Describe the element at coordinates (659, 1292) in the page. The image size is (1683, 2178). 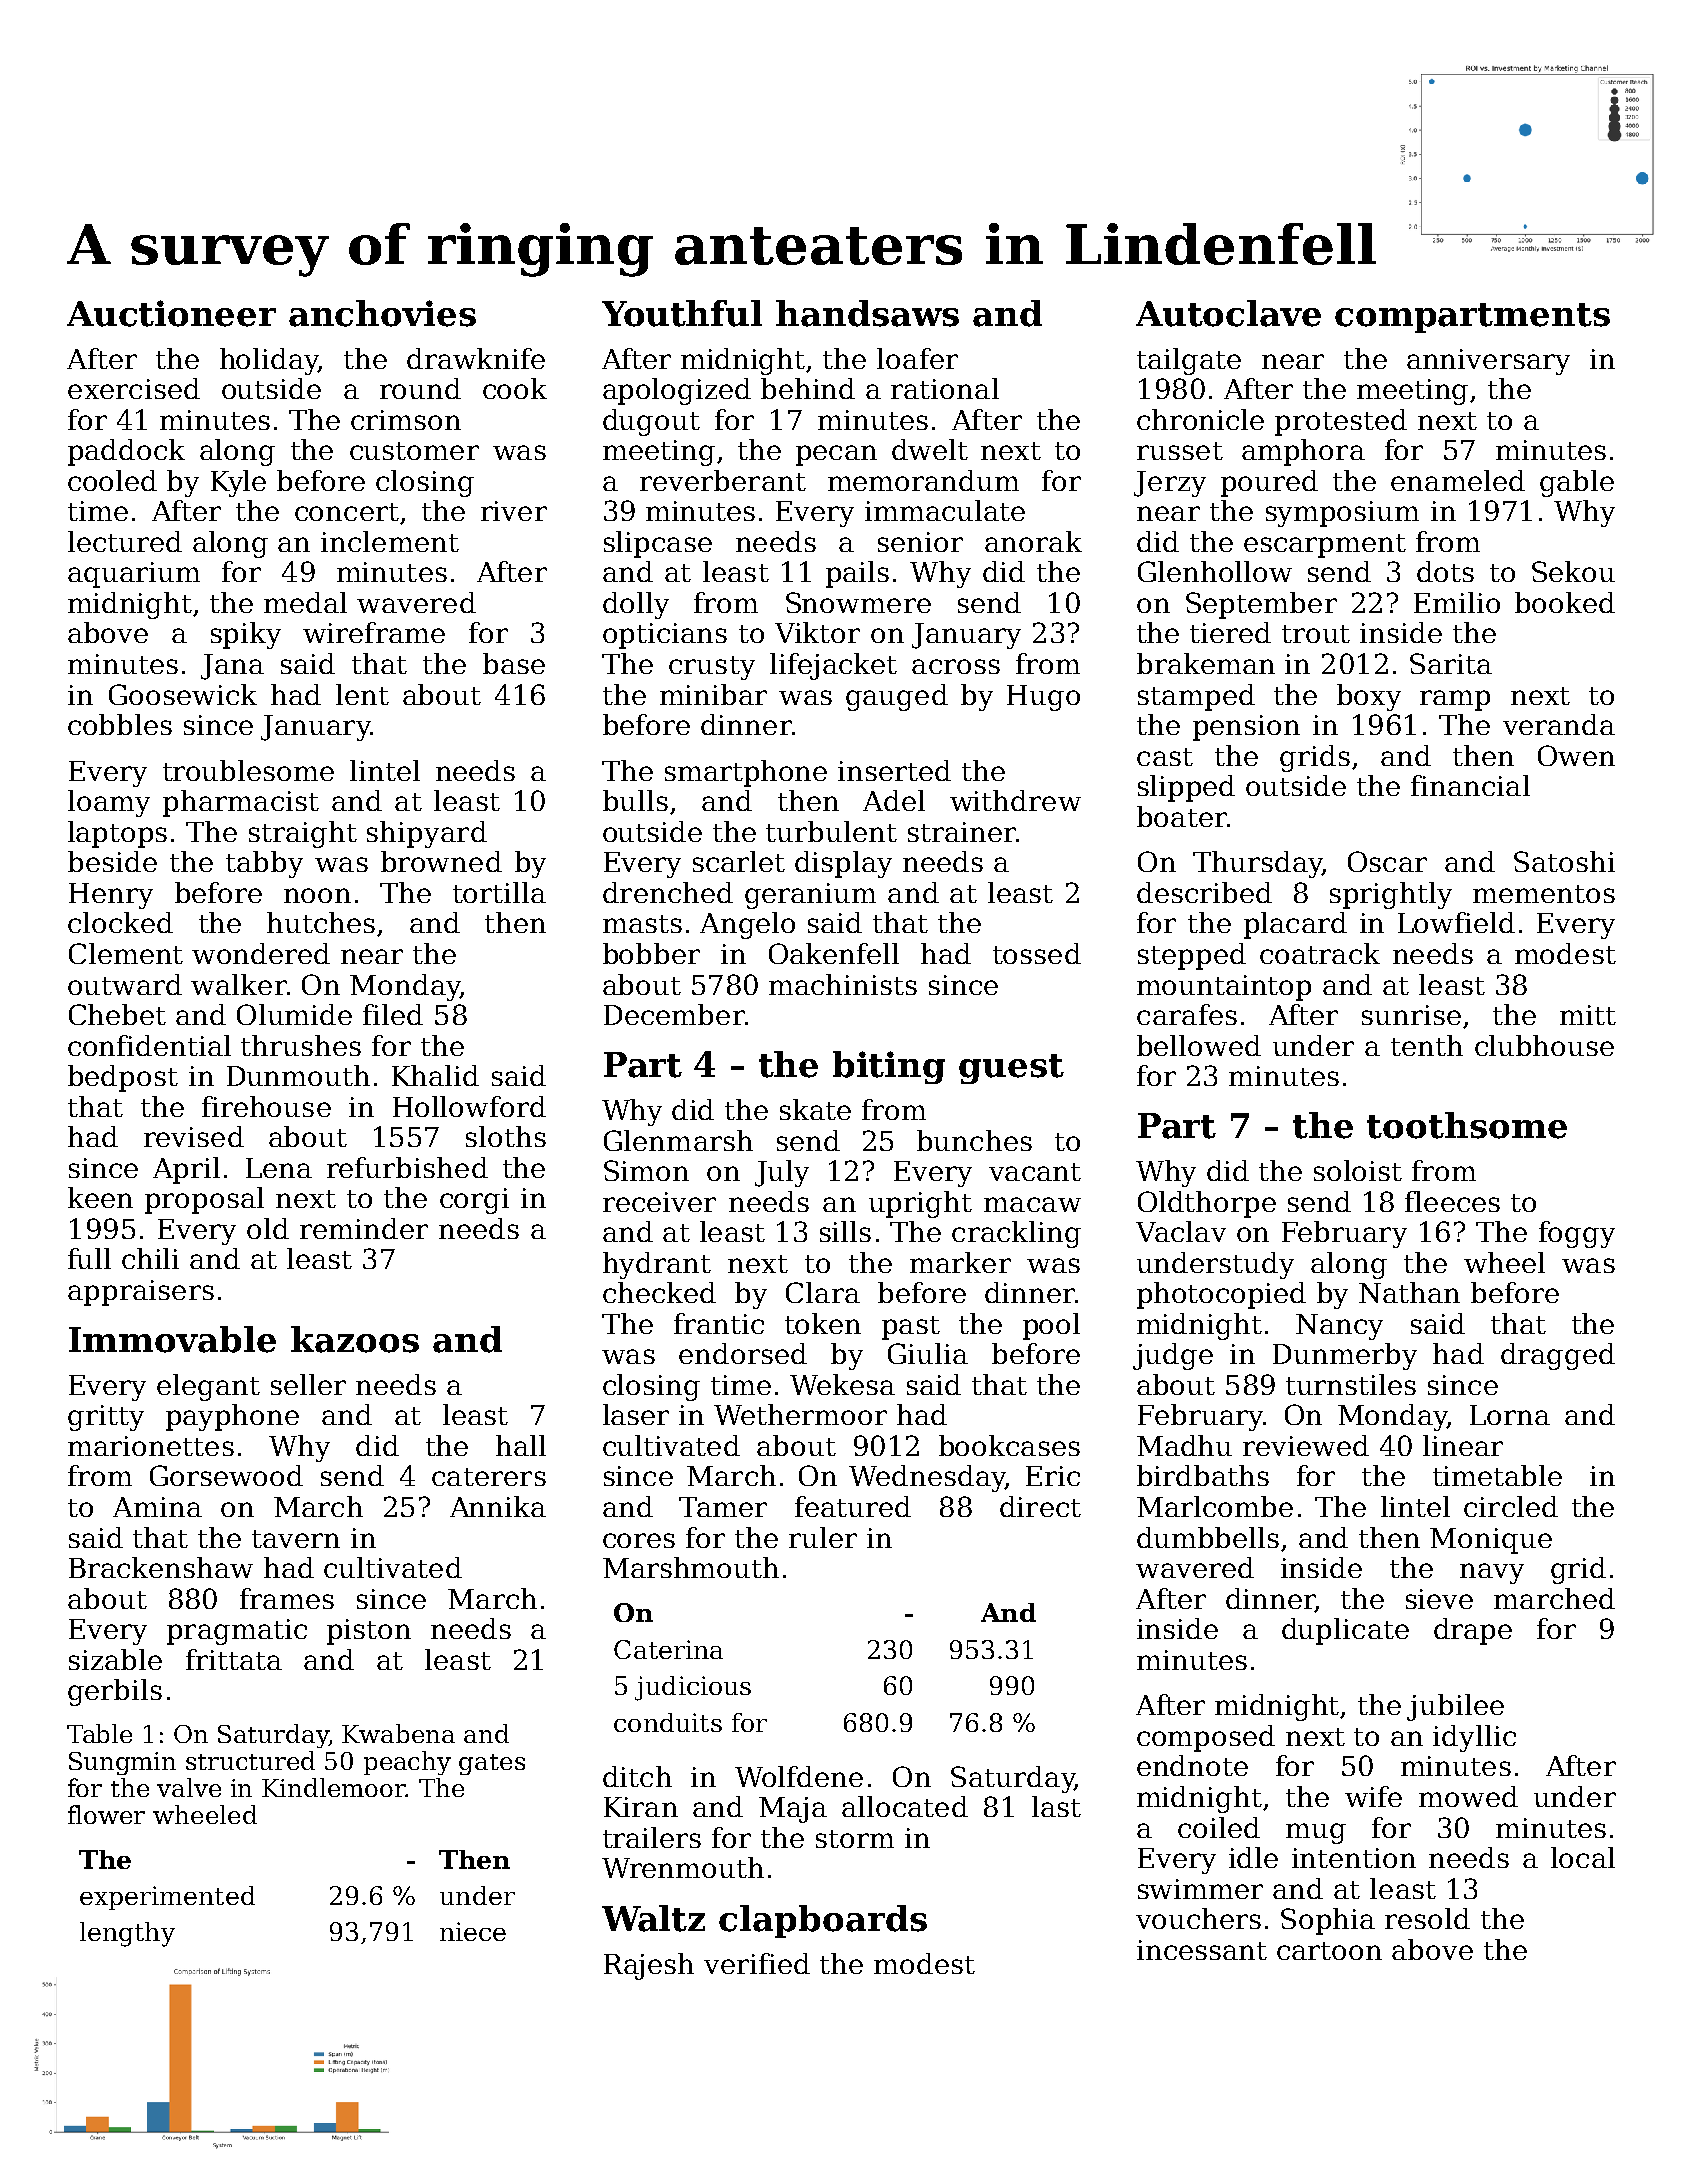
I see `checked` at that location.
